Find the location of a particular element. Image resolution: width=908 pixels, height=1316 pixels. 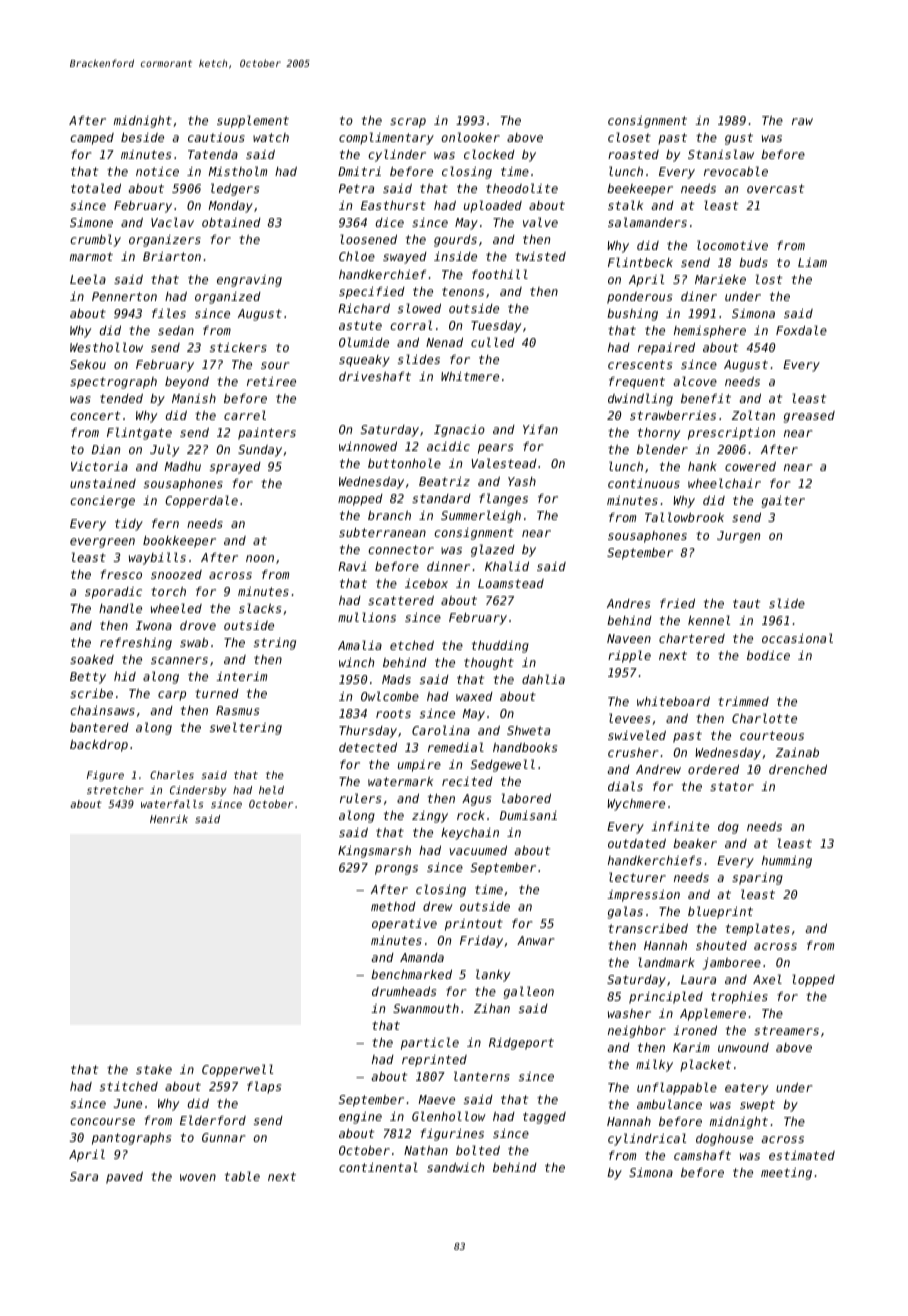

dahlia is located at coordinates (543, 679).
